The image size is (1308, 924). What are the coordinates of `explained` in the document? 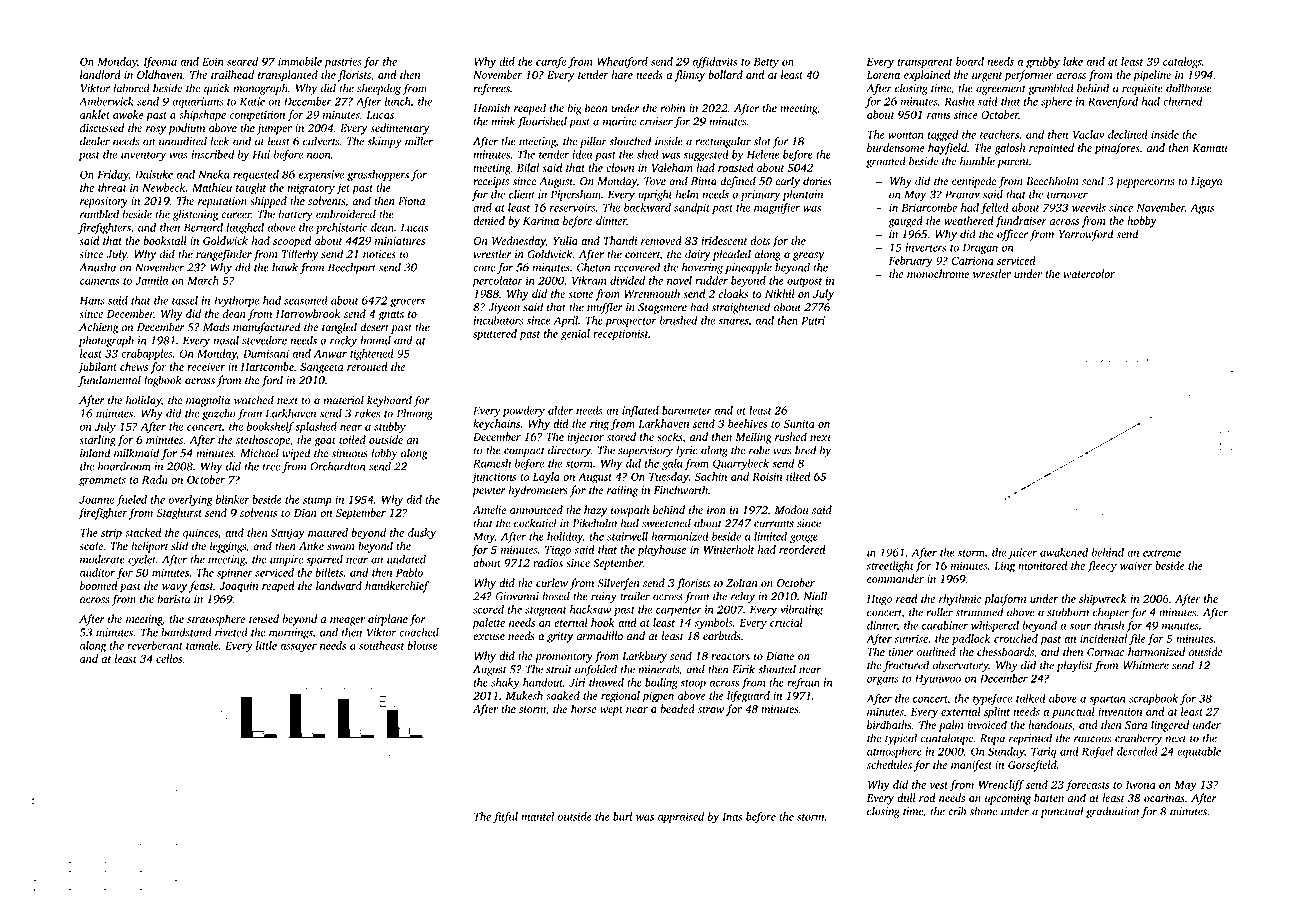 It's located at (927, 76).
